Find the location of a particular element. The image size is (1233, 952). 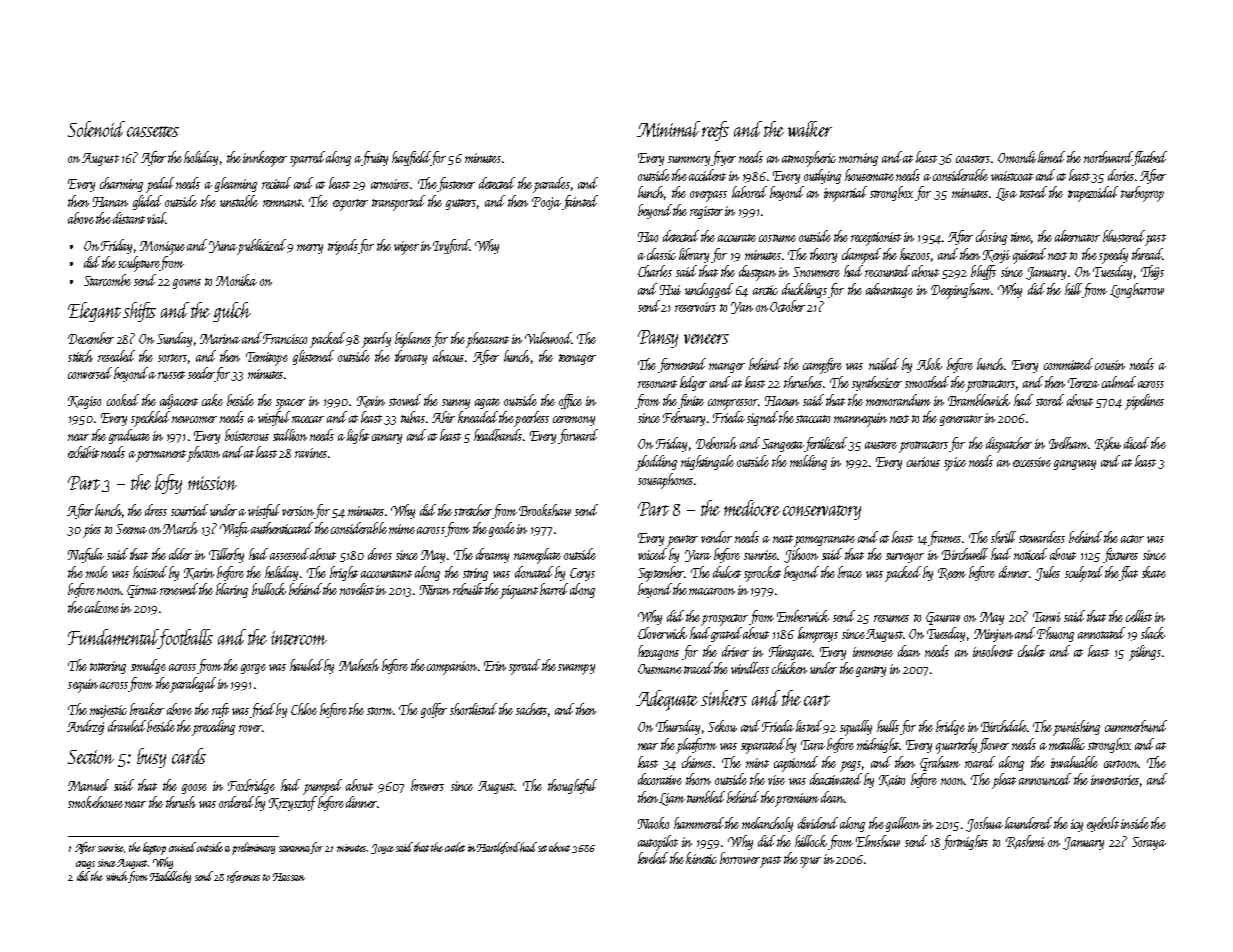

Soraya is located at coordinates (1149, 843).
